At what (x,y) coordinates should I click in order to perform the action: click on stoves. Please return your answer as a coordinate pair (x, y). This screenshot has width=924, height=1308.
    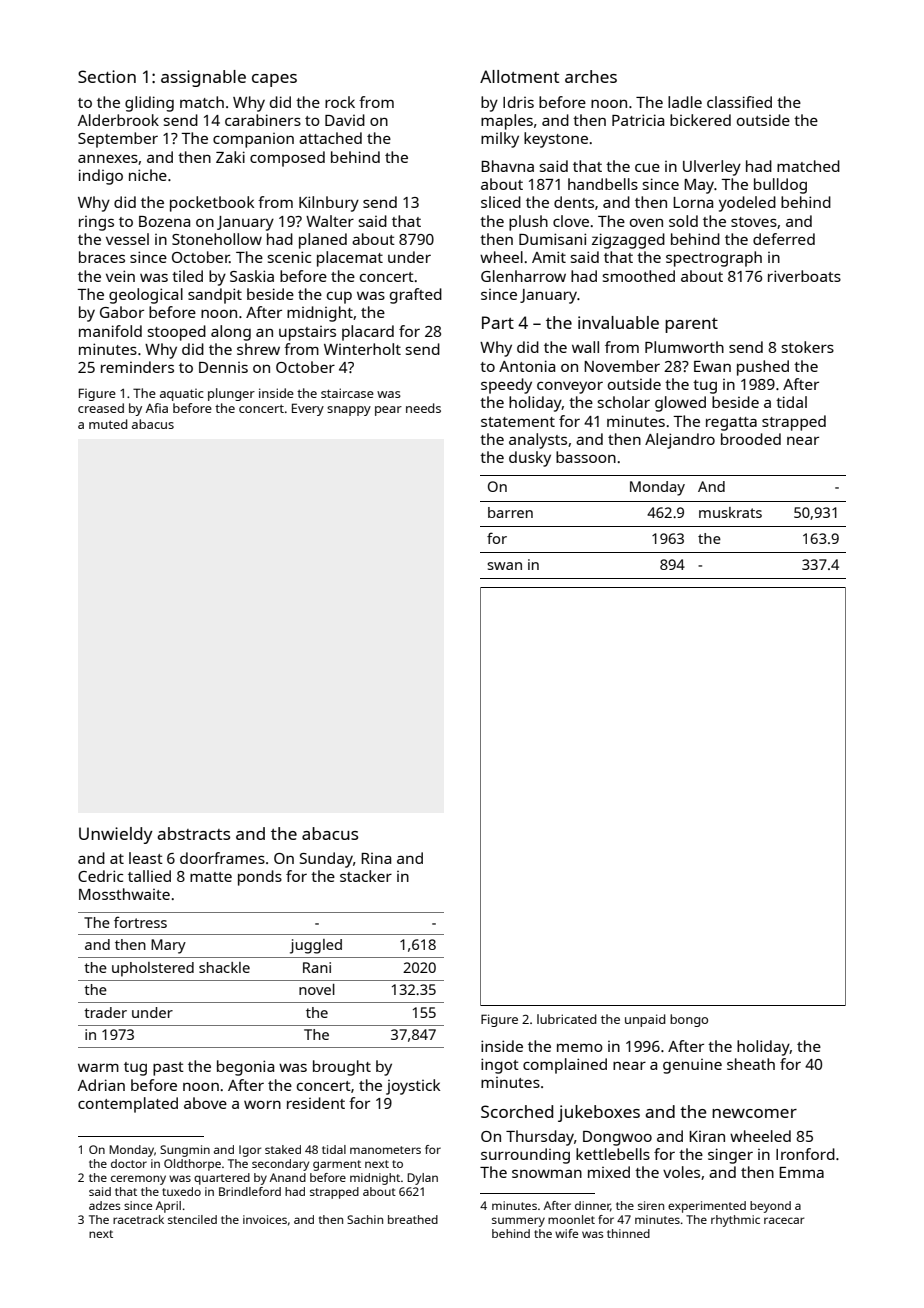
    Looking at the image, I should click on (754, 222).
